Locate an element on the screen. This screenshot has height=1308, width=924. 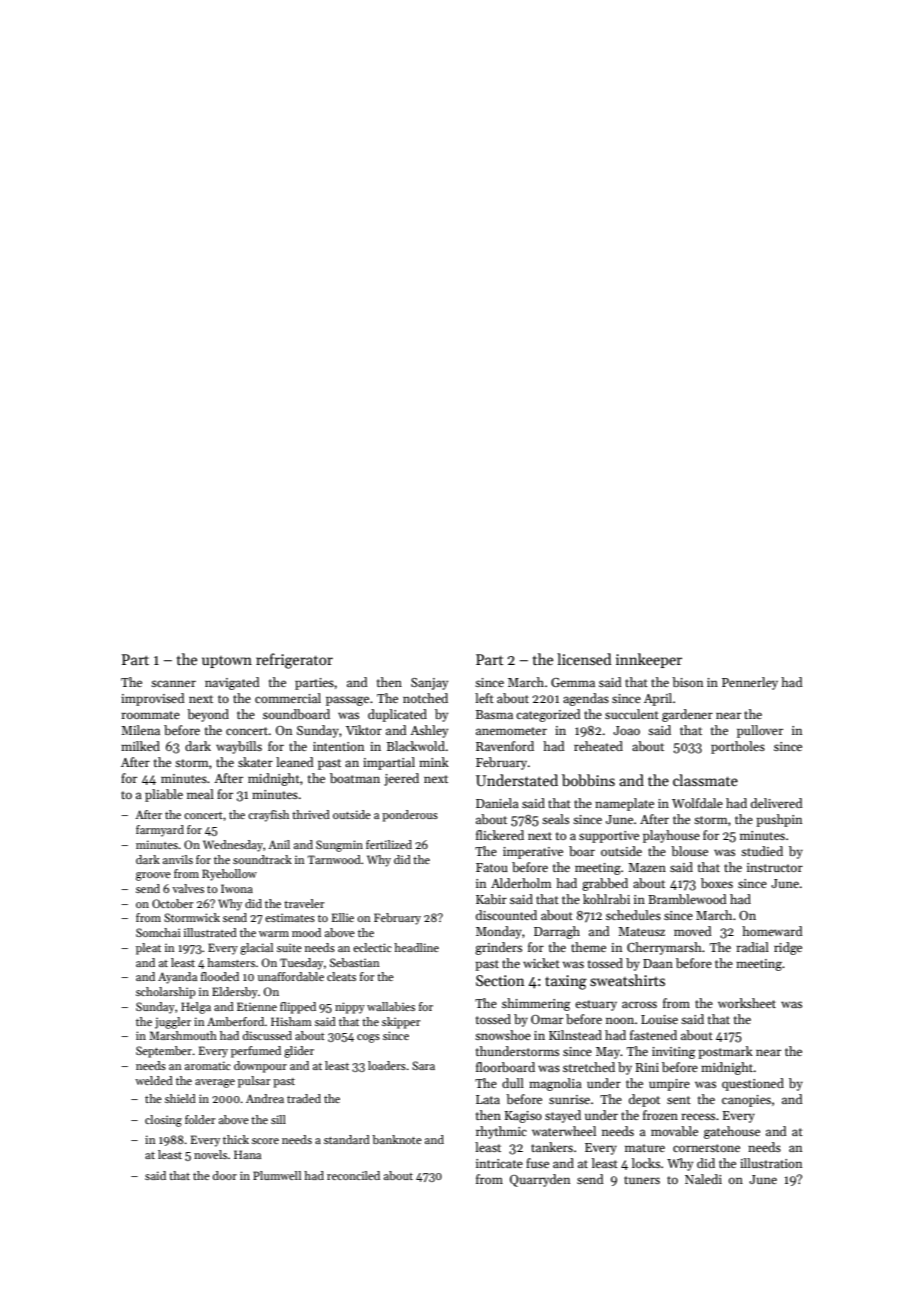
questioned is located at coordinates (753, 1084).
